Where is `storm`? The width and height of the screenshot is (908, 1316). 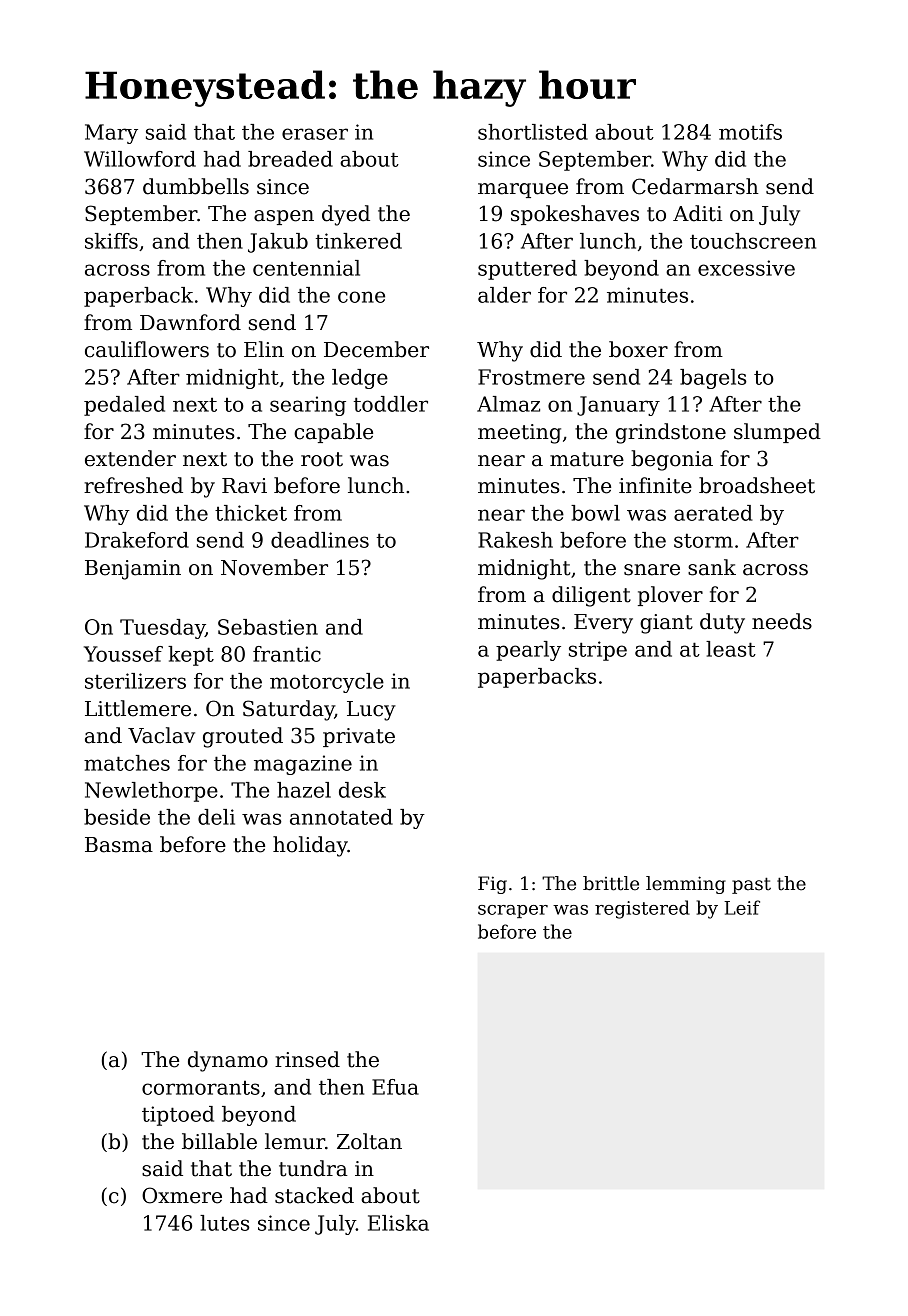 storm is located at coordinates (703, 540).
